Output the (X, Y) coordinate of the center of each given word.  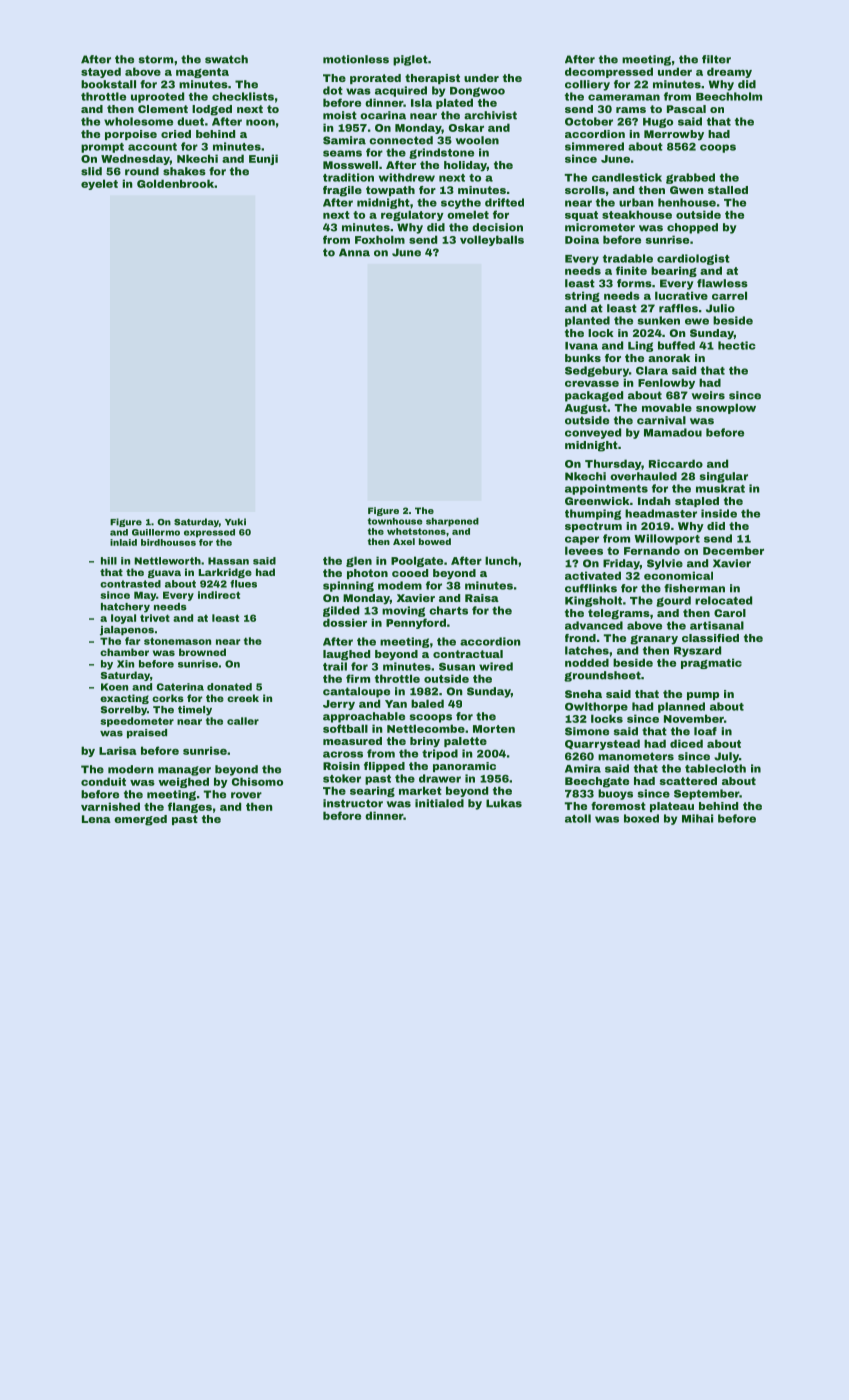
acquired (401, 91)
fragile (342, 191)
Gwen (686, 190)
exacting (124, 699)
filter (716, 59)
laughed (346, 655)
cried (176, 134)
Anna (354, 252)
